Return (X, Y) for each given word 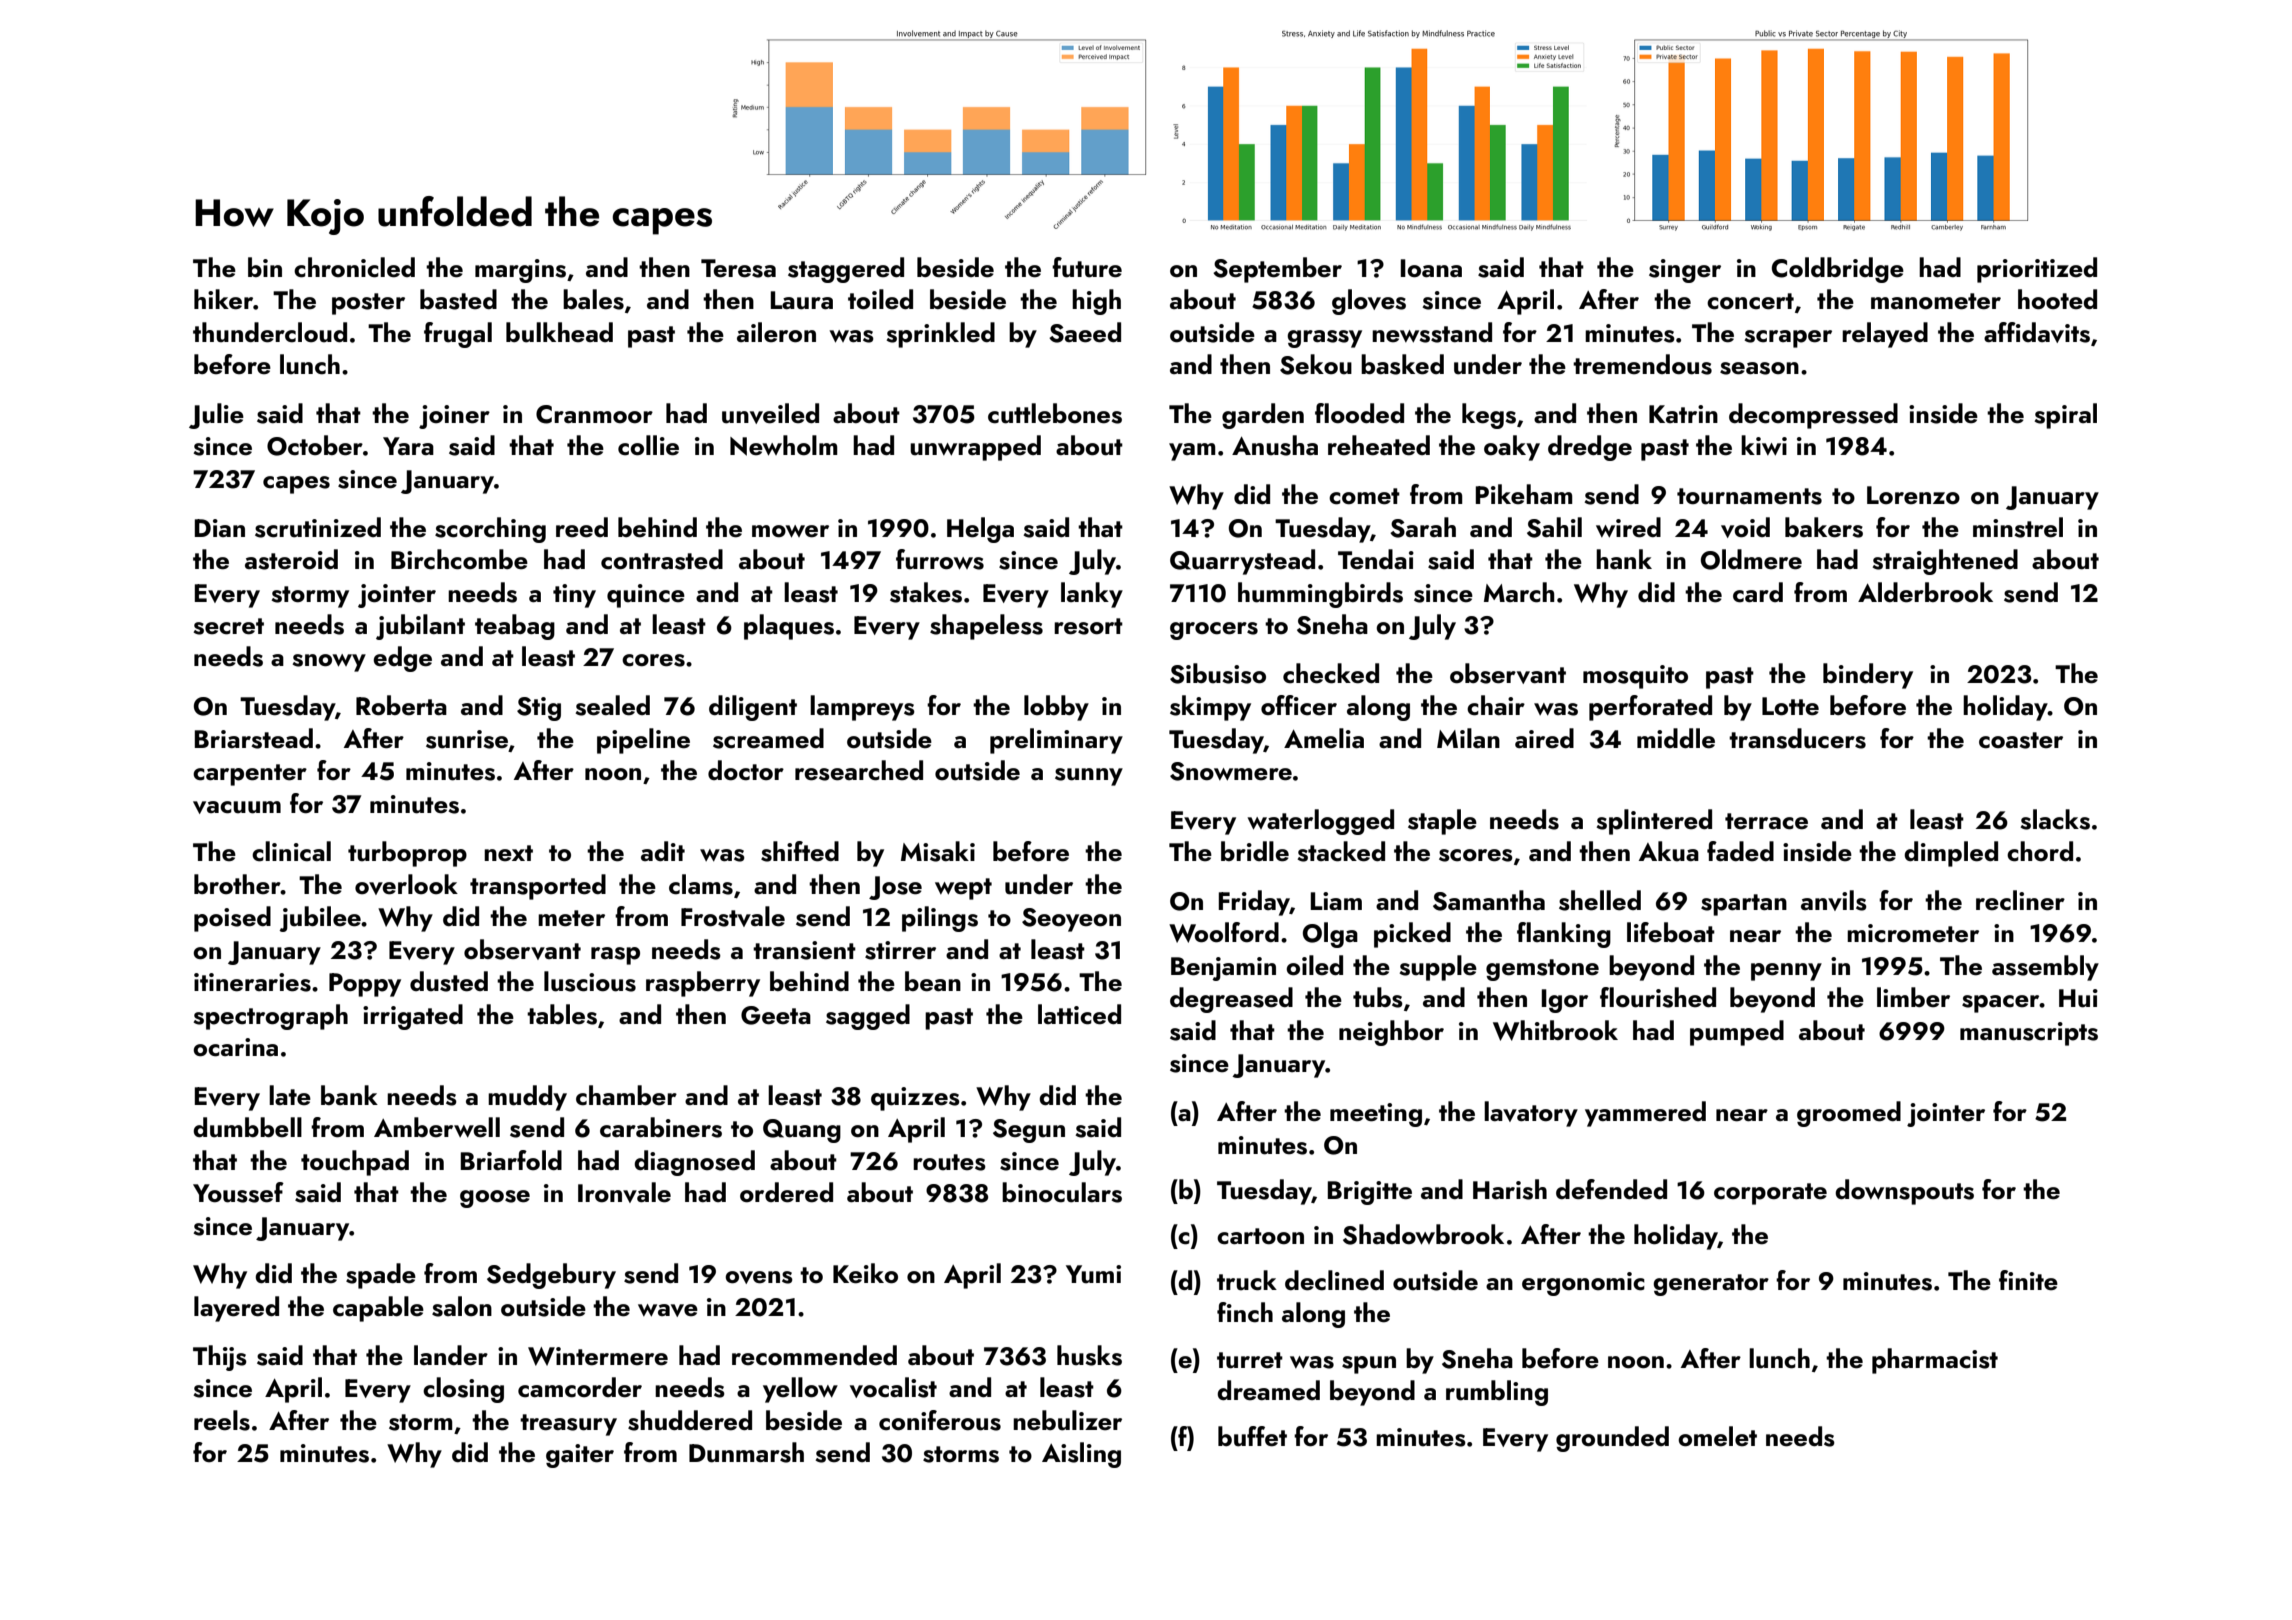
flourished (1658, 997)
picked (1412, 935)
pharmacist (1935, 1361)
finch (1245, 1312)
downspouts (1904, 1192)
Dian (220, 528)
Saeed (1085, 332)
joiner (454, 417)
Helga (980, 530)
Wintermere (598, 1356)
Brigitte (1370, 1193)
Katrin (1683, 414)
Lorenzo (1913, 495)
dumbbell (247, 1127)
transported (538, 887)
